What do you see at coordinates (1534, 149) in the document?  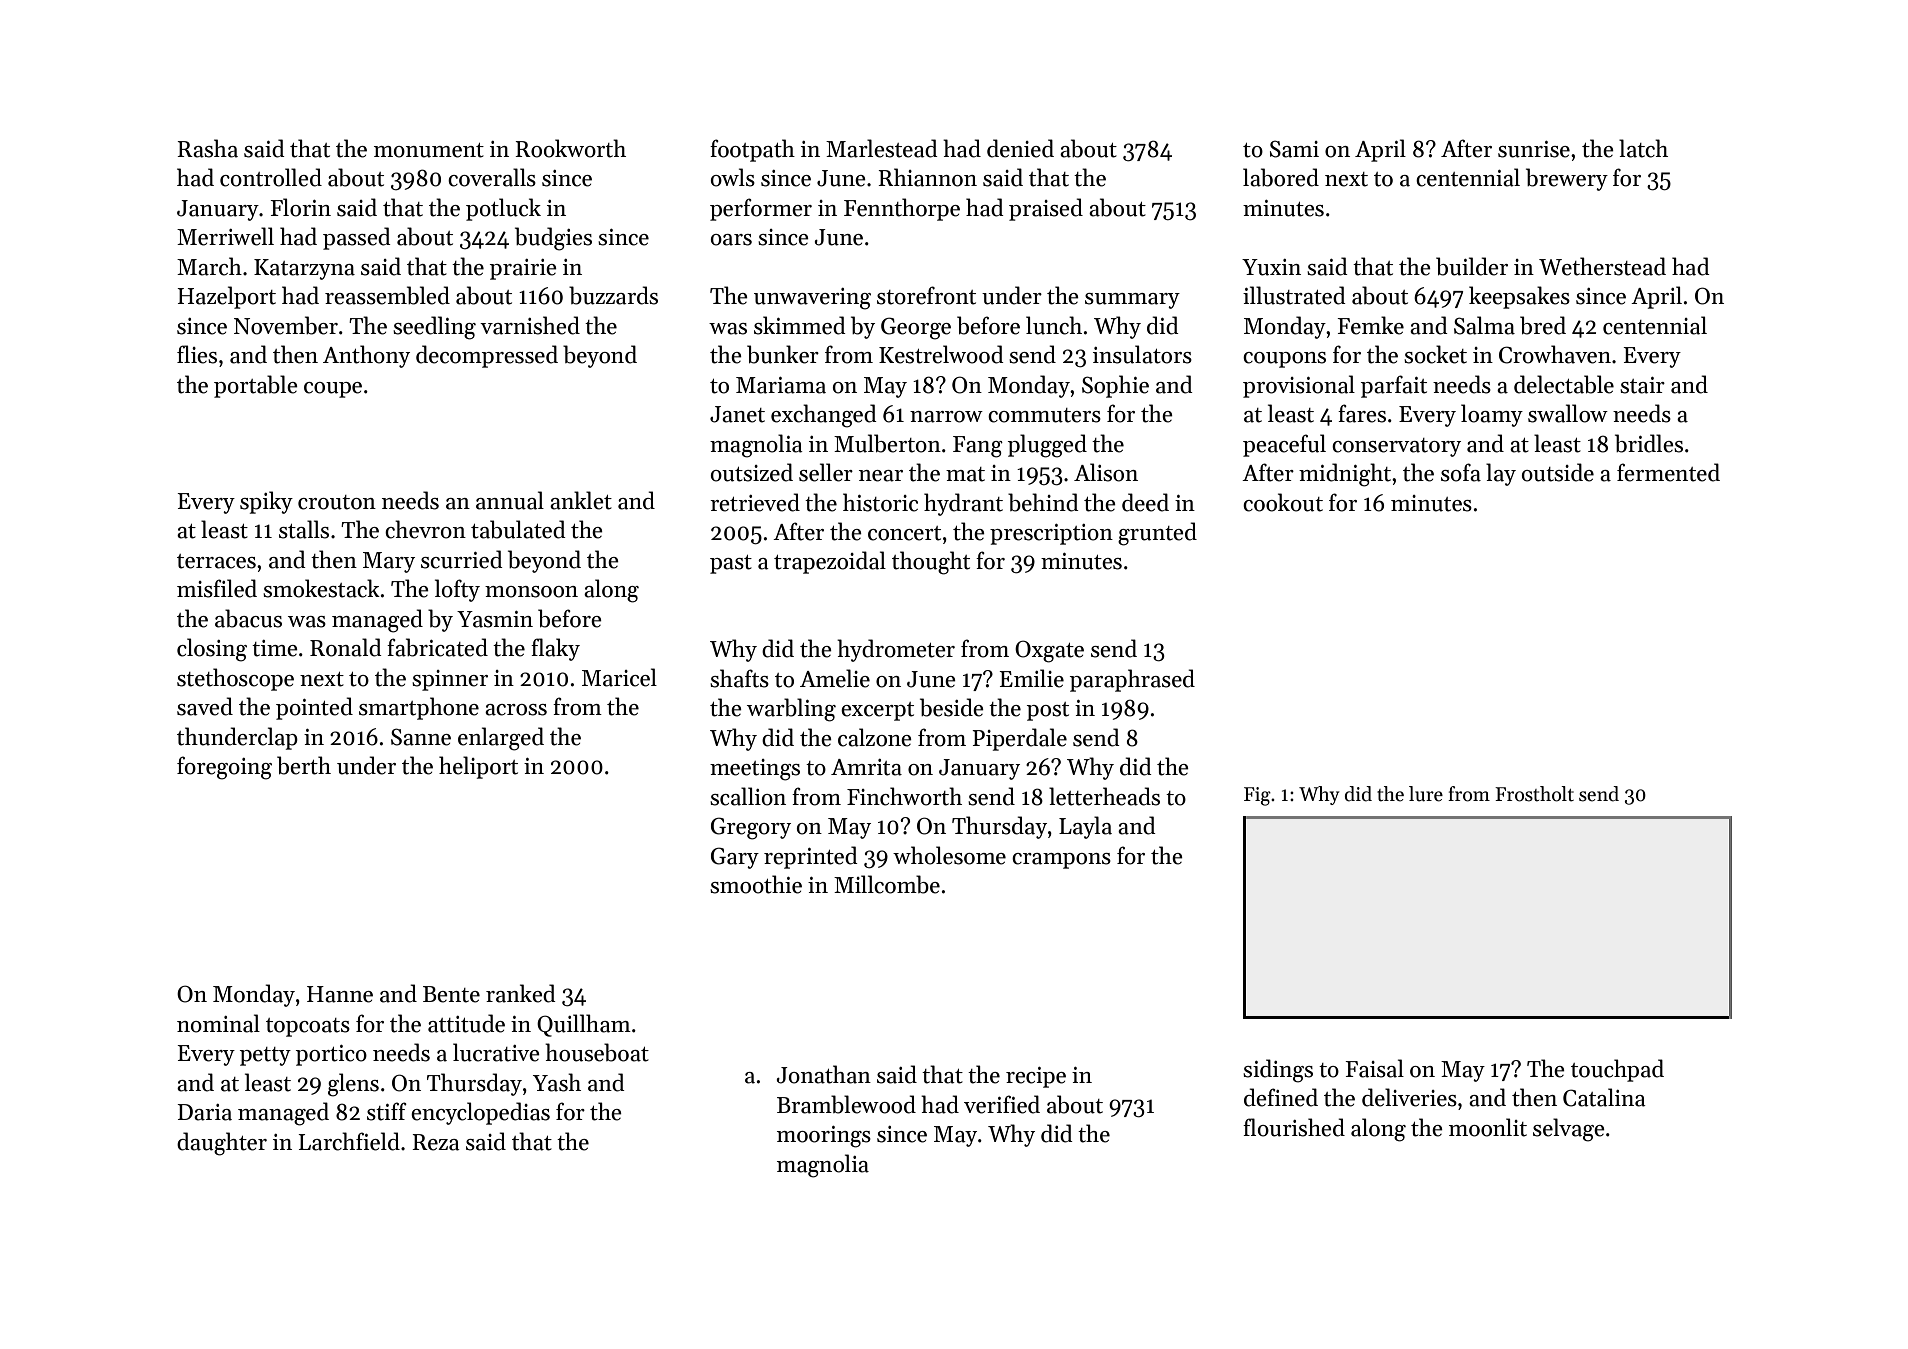 I see `sunrise` at bounding box center [1534, 149].
